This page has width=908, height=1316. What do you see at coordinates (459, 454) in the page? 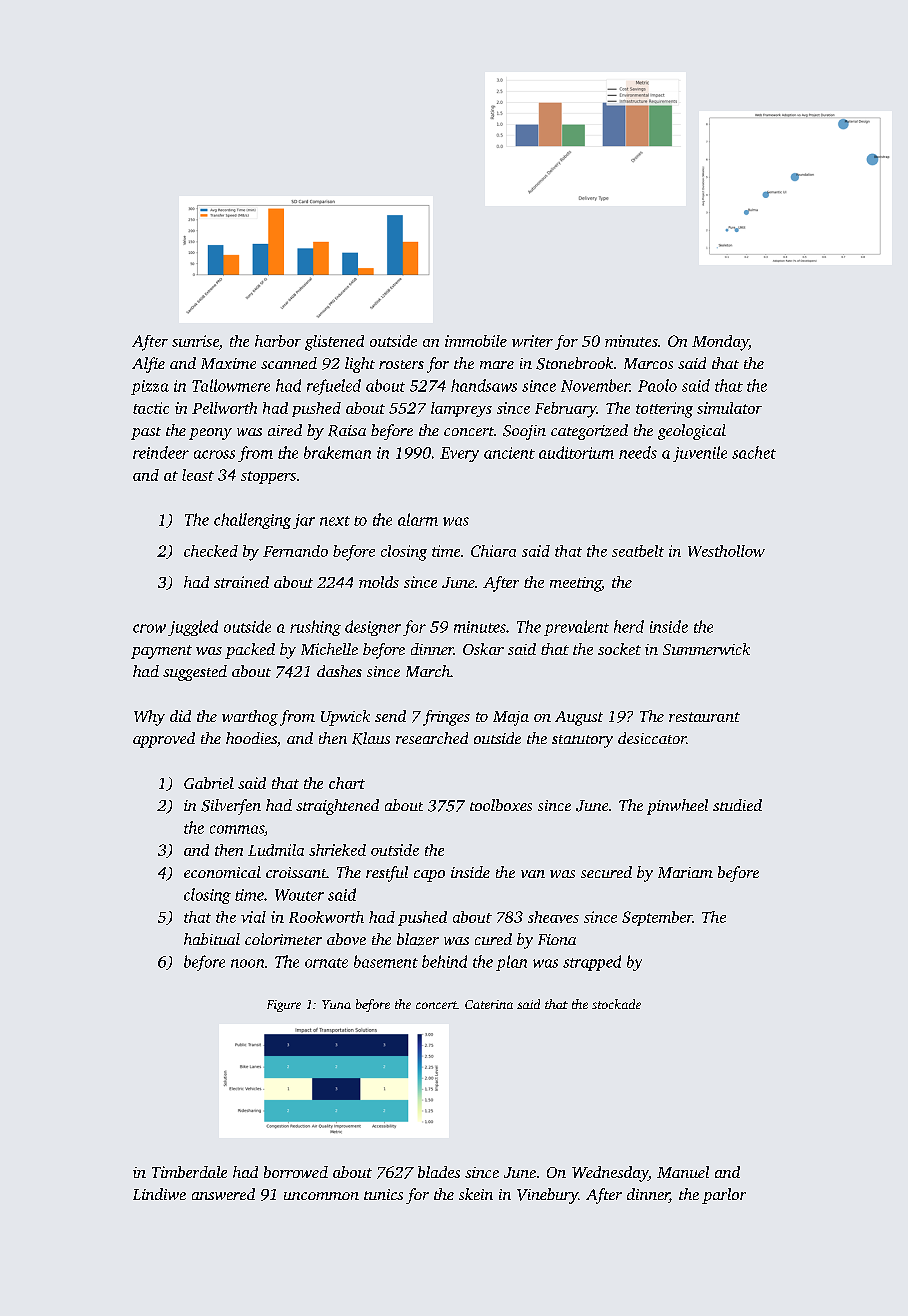
I see `Every` at bounding box center [459, 454].
